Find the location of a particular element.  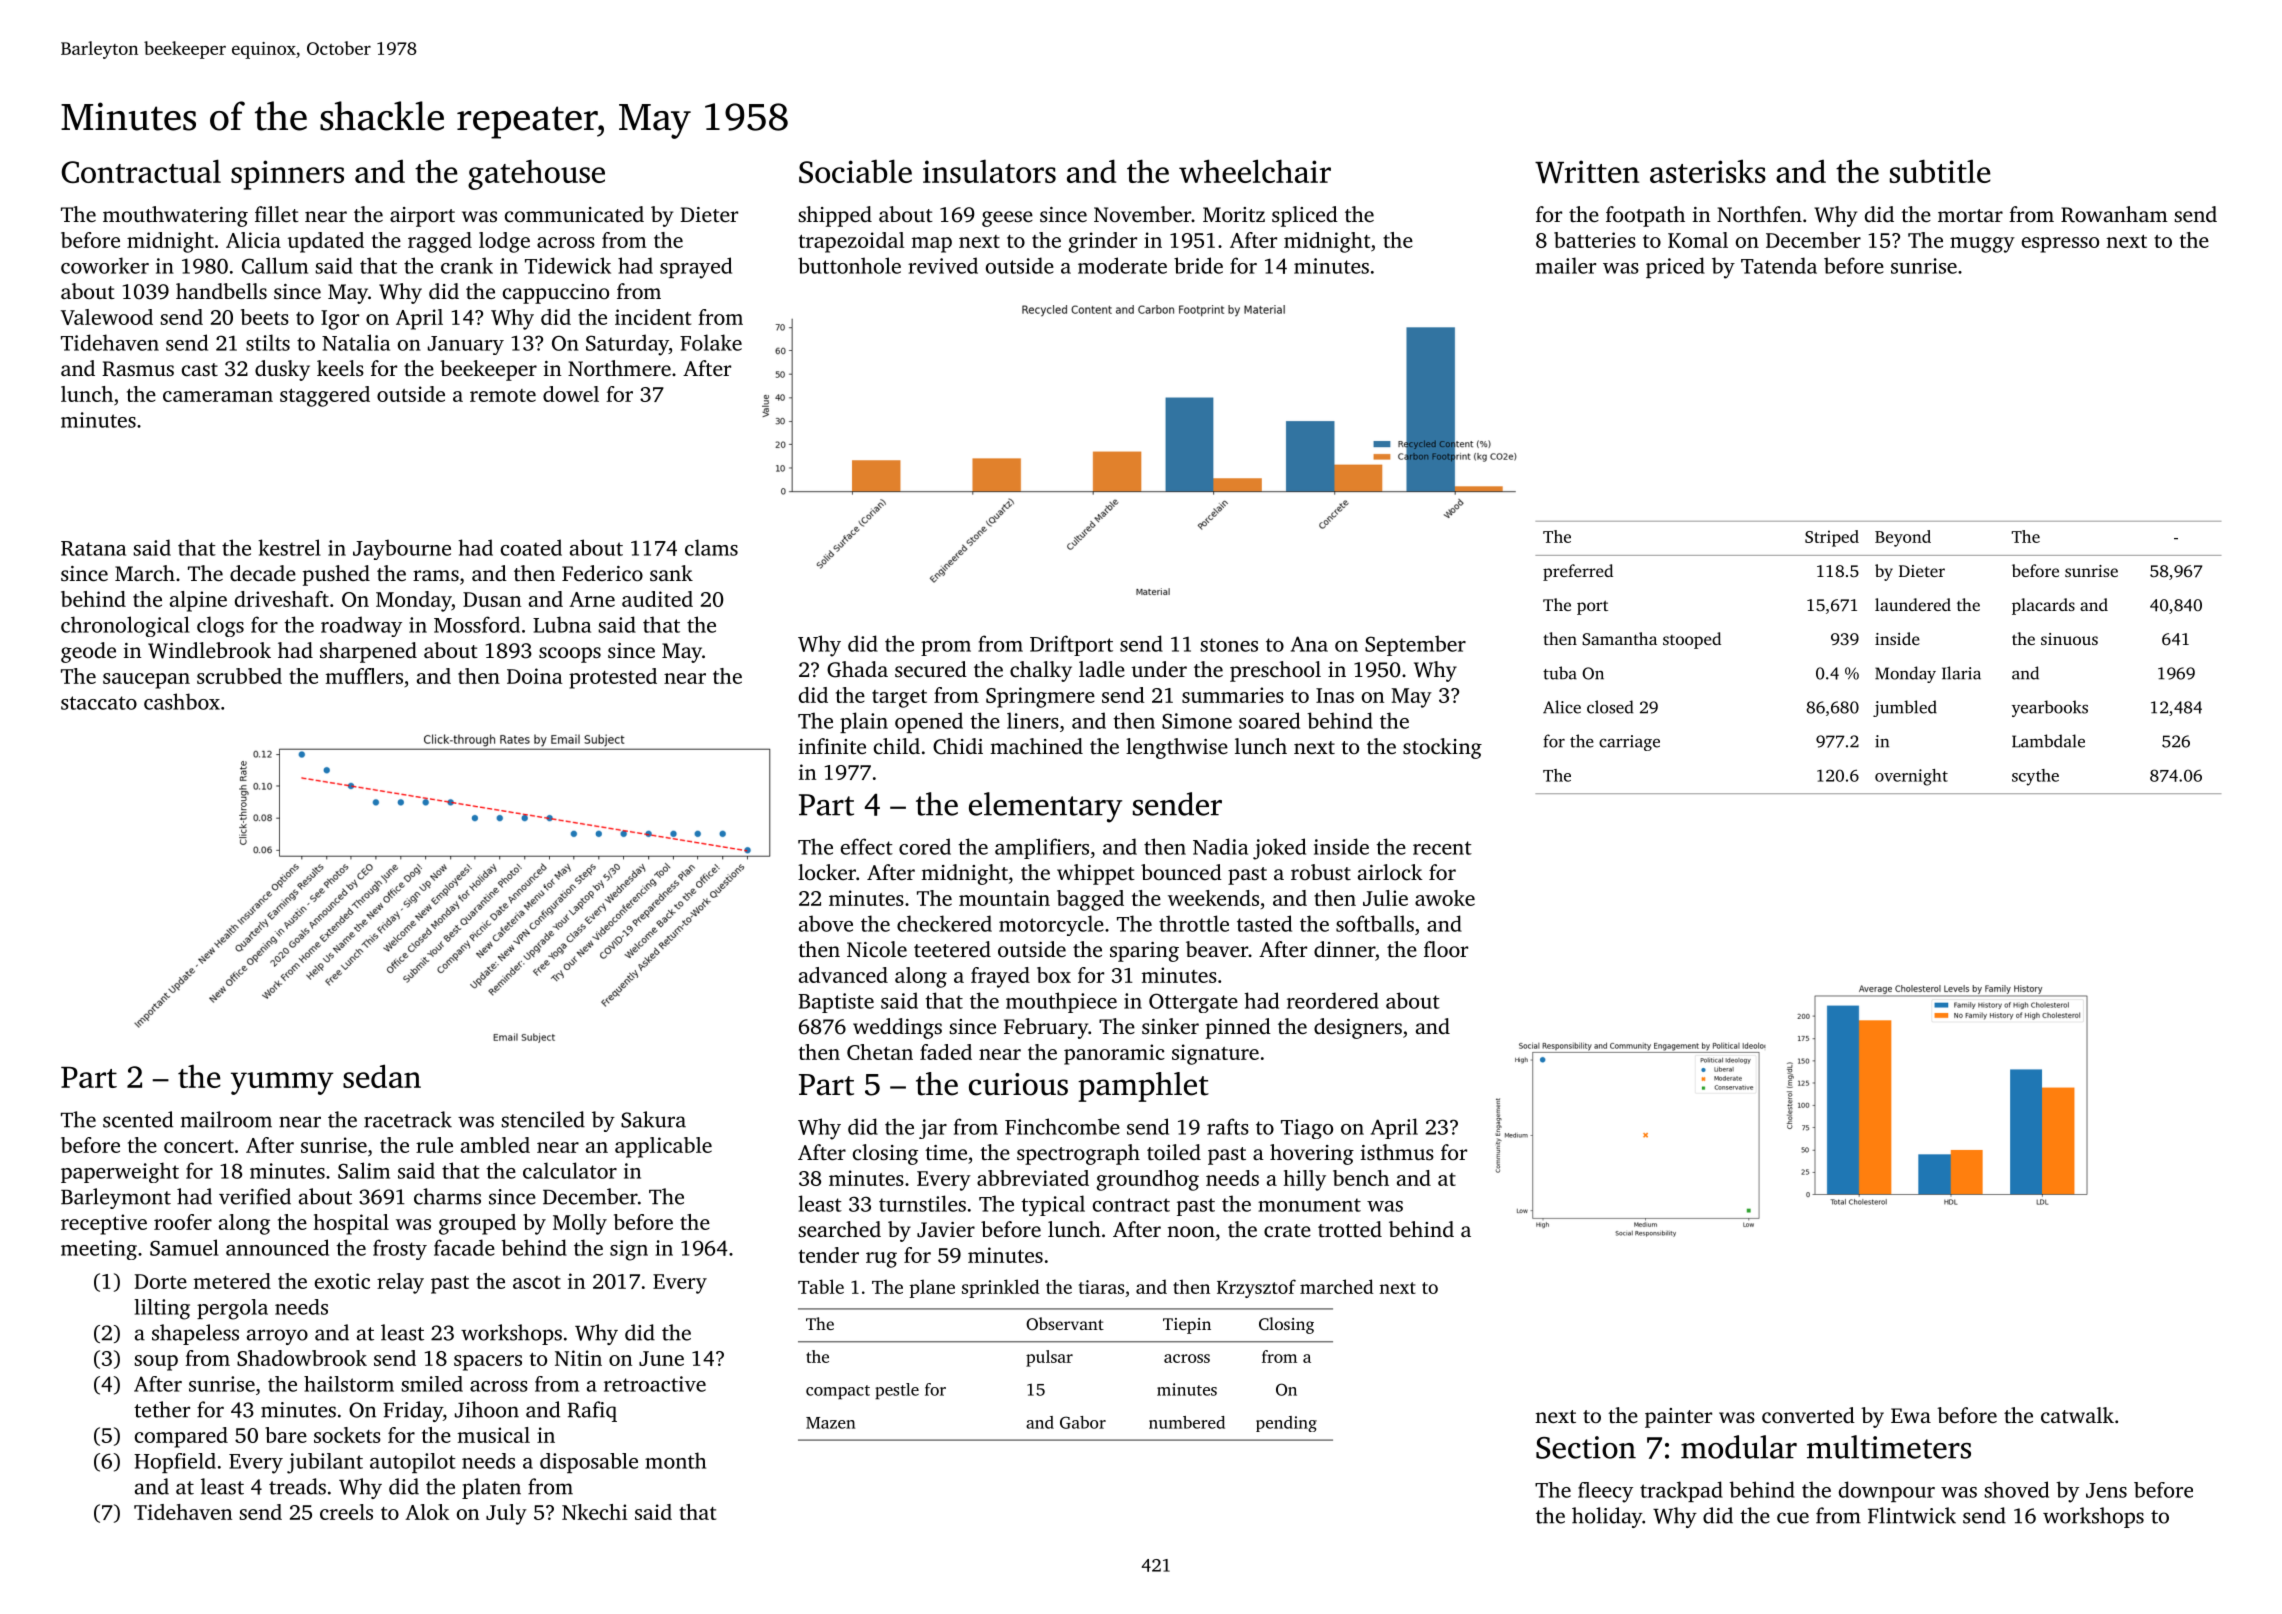

priced is located at coordinates (1675, 267).
